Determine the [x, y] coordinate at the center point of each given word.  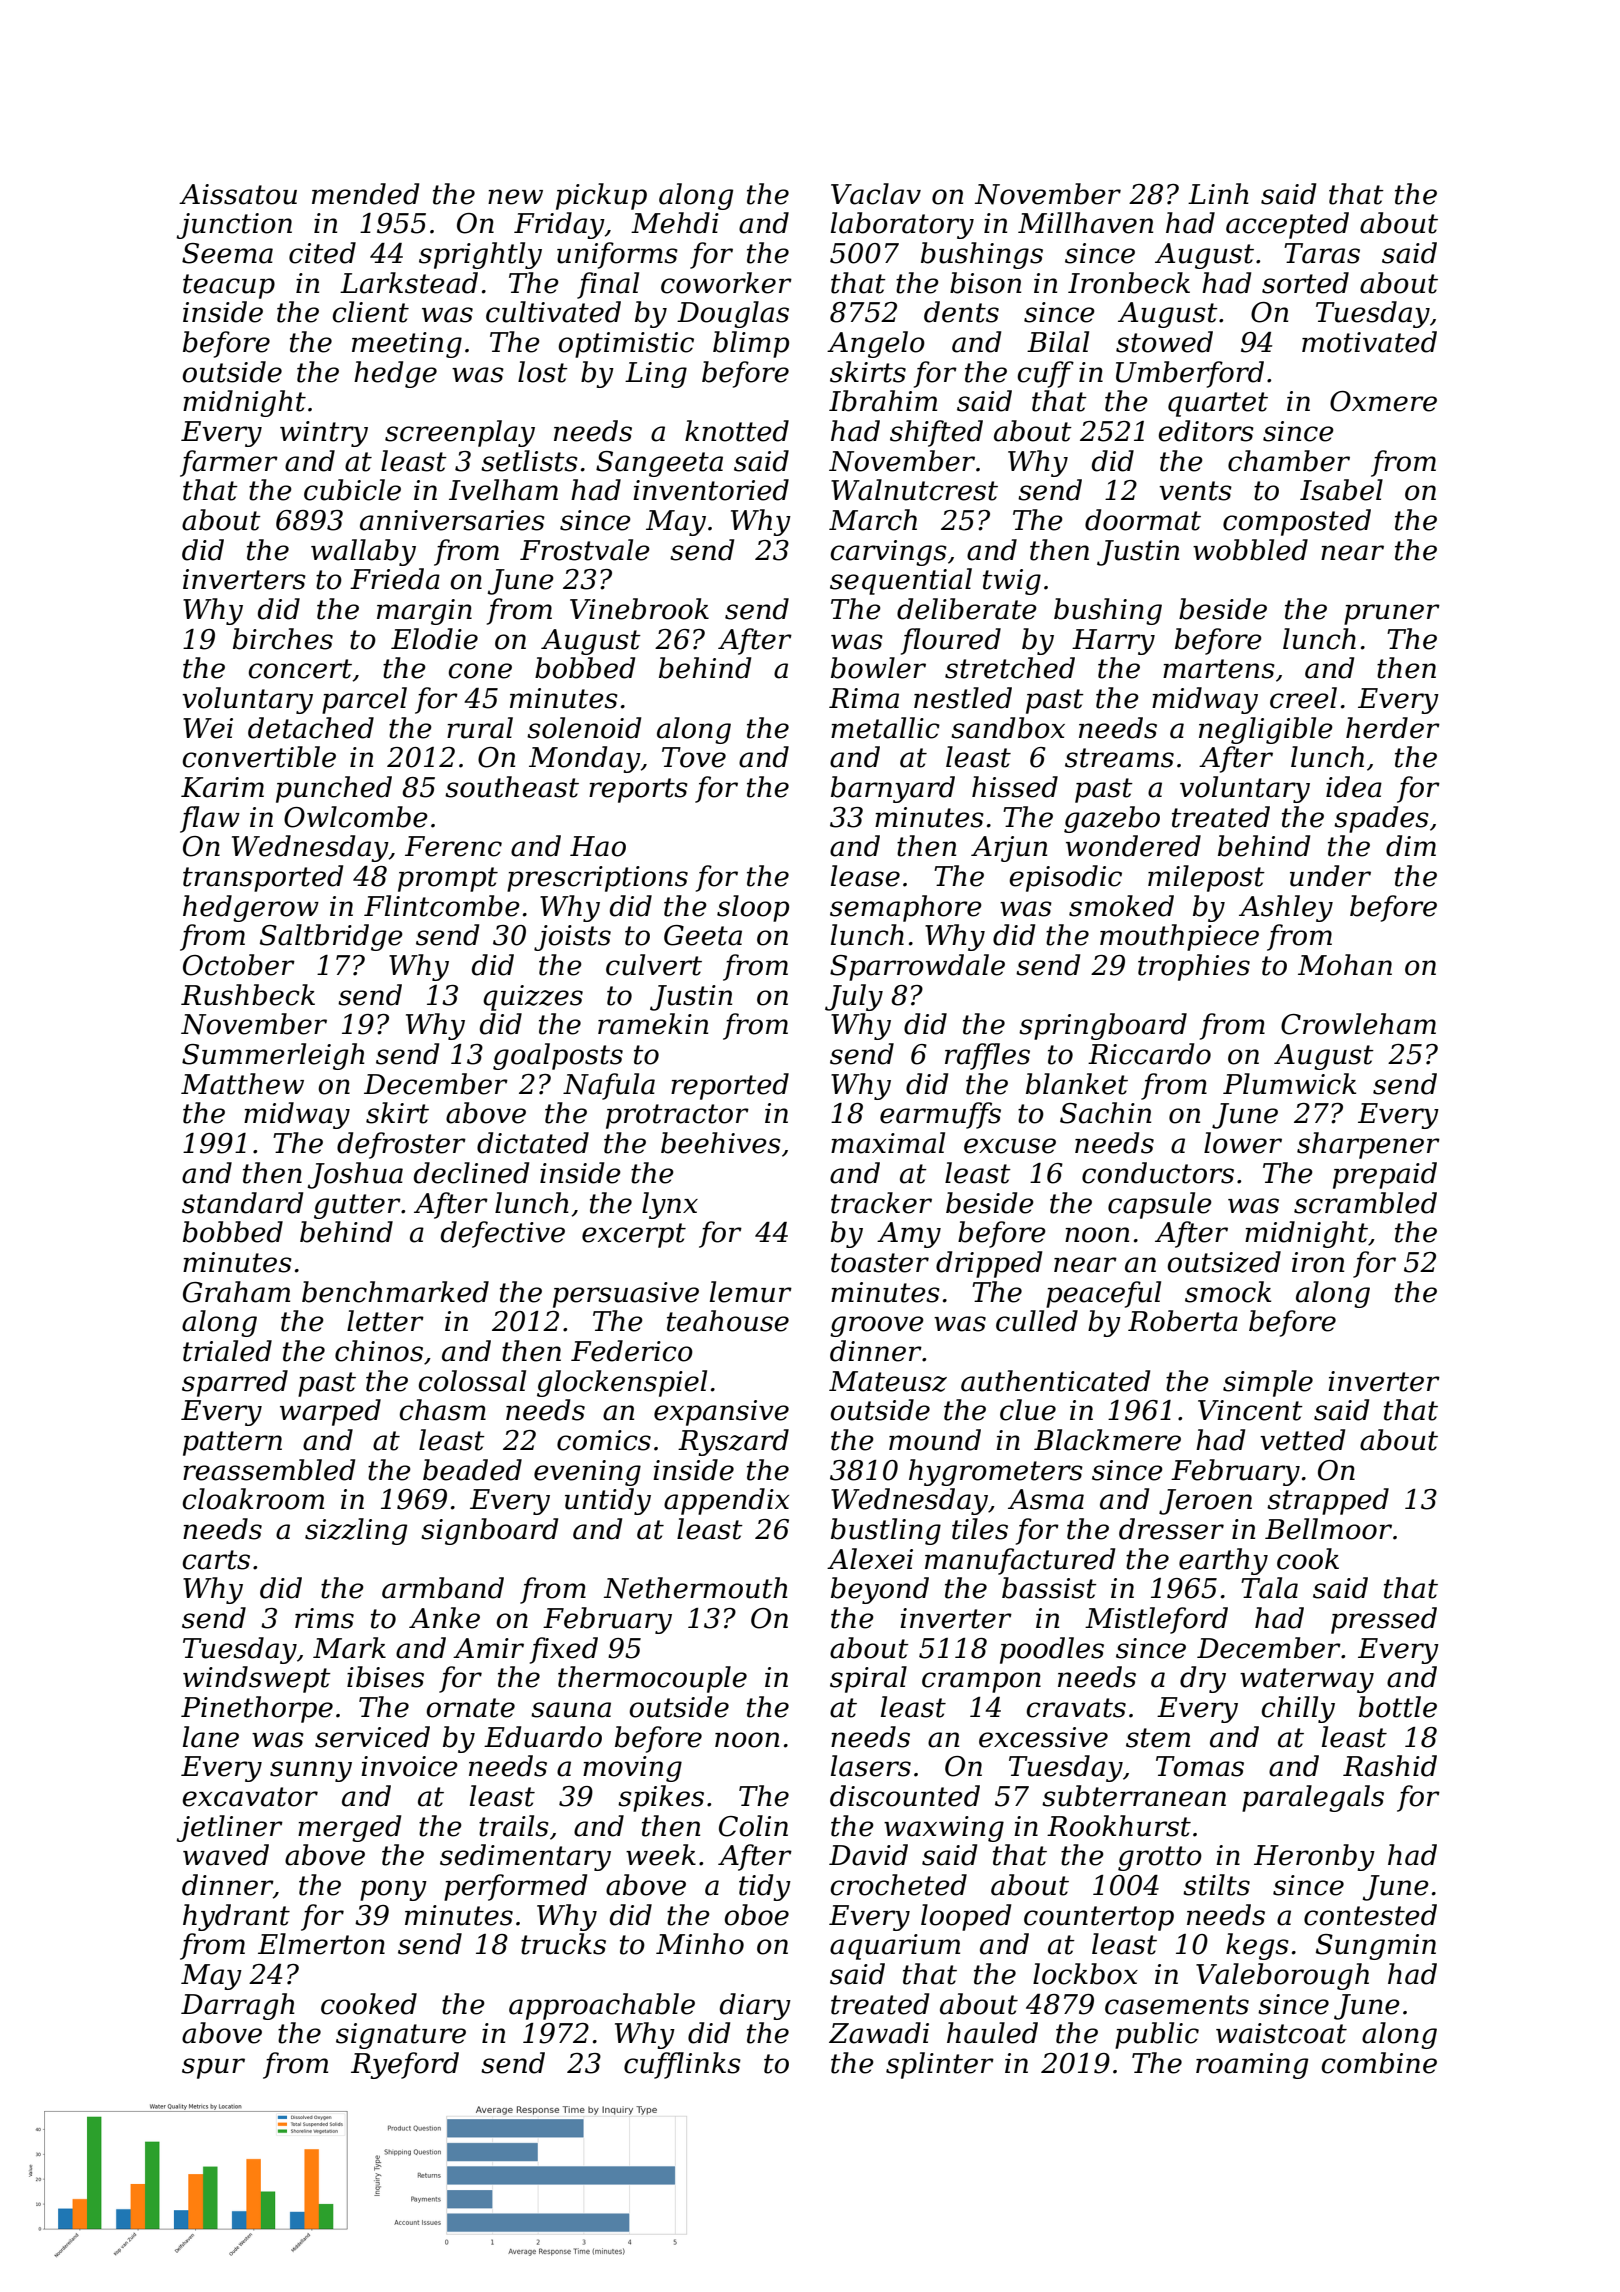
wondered [1133, 846]
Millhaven [1085, 223]
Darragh [238, 2006]
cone [480, 671]
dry [1203, 1679]
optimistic [626, 345]
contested [1370, 1915]
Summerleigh [273, 1056]
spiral [868, 1679]
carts [216, 1560]
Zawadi [879, 2033]
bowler [878, 668]
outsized [1224, 1262]
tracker [881, 1203]
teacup [229, 286]
